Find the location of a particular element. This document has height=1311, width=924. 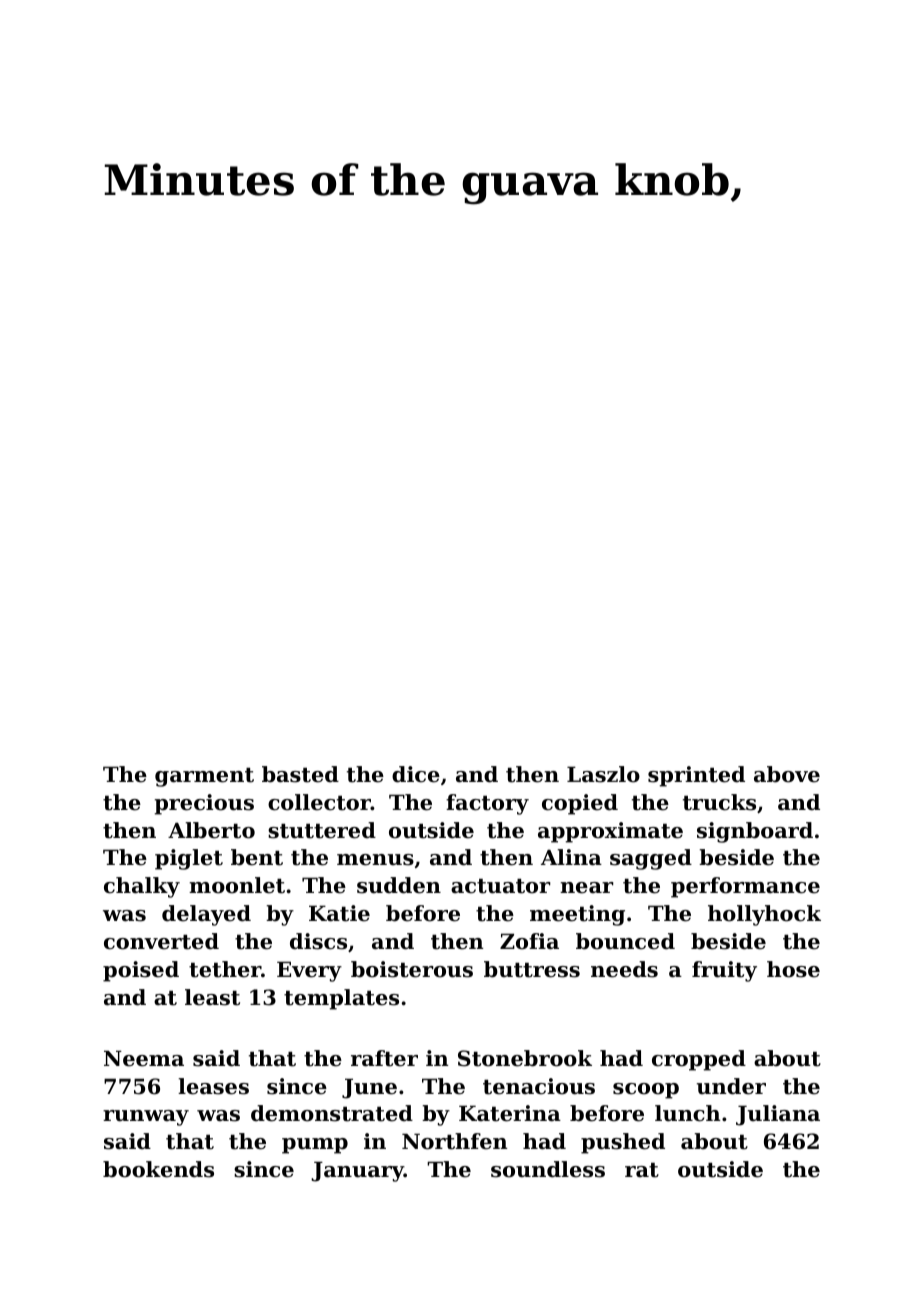

Laszlo is located at coordinates (603, 774).
